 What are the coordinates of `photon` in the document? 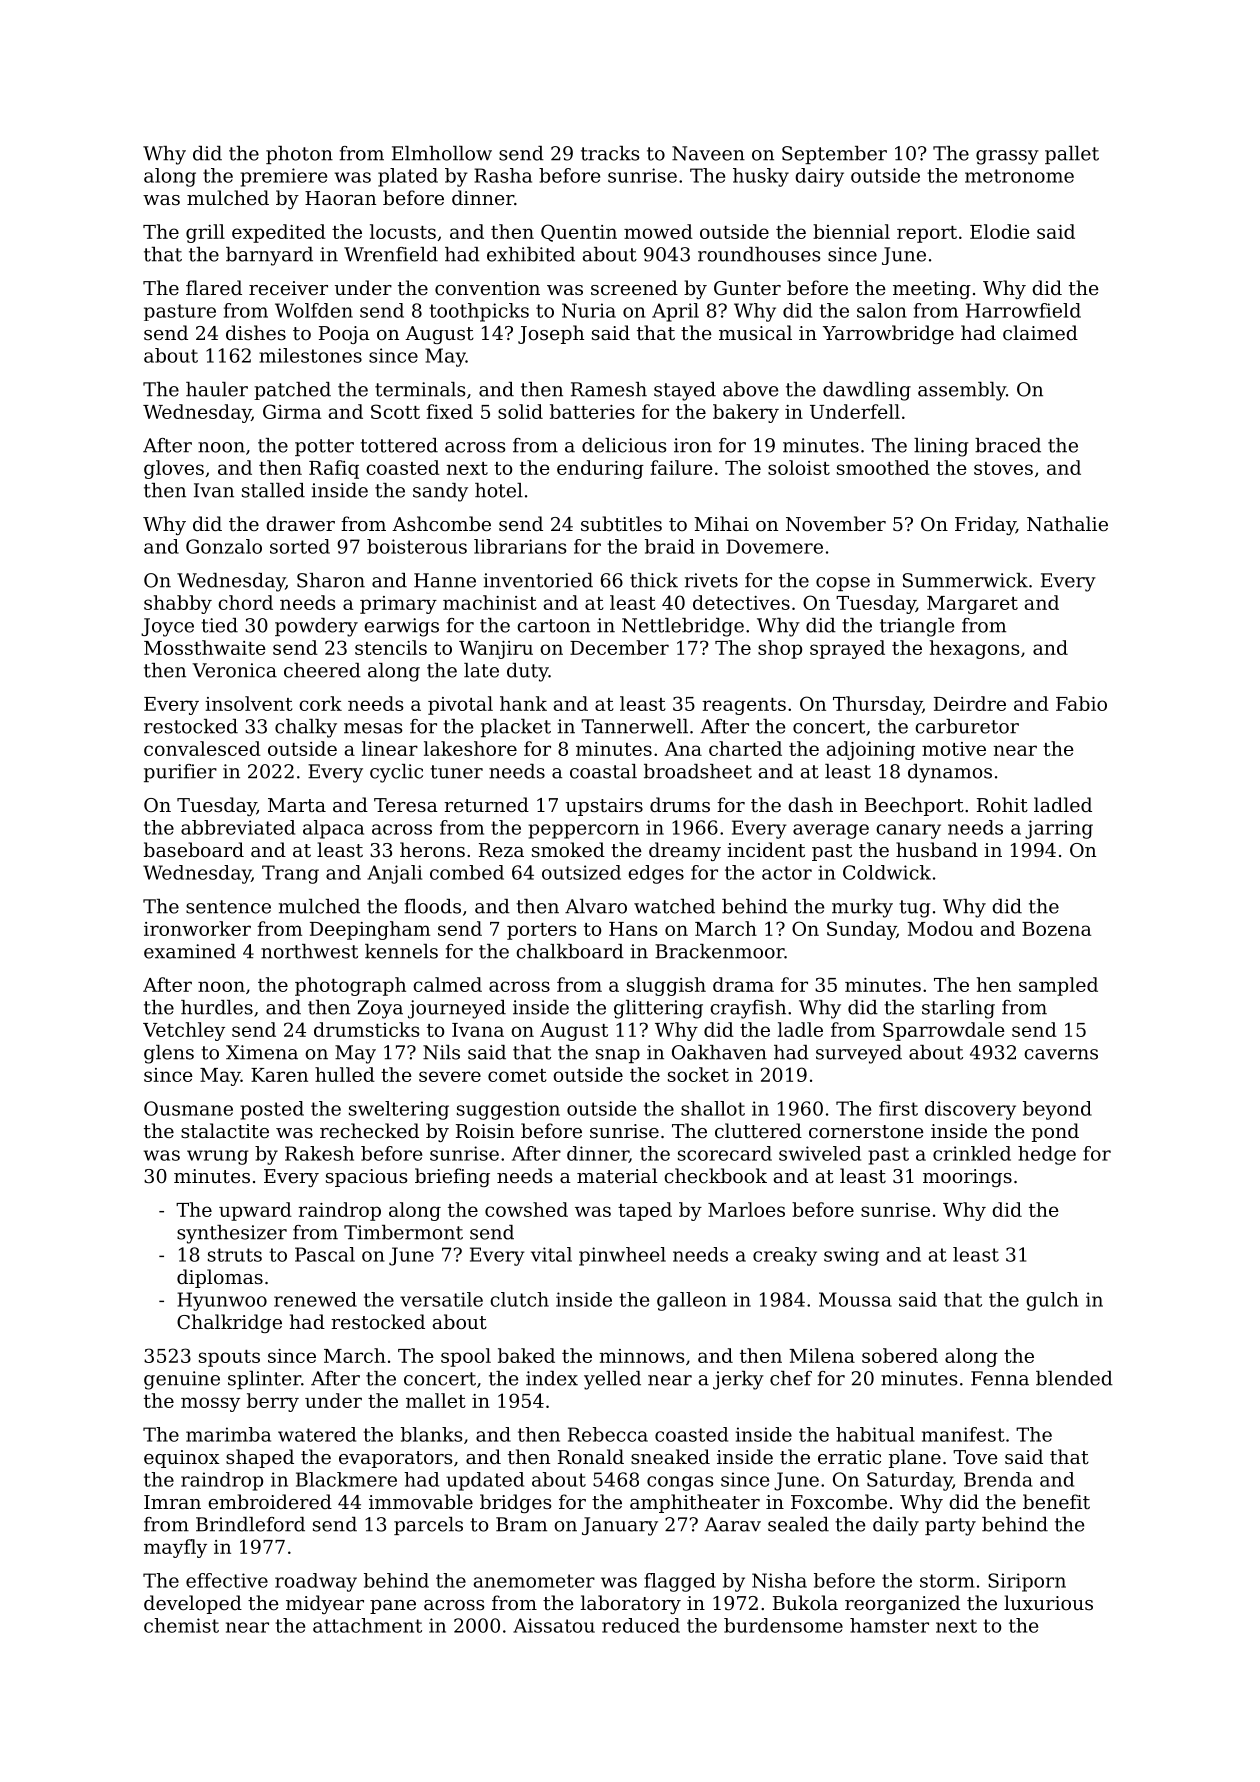 It's located at (299, 155).
